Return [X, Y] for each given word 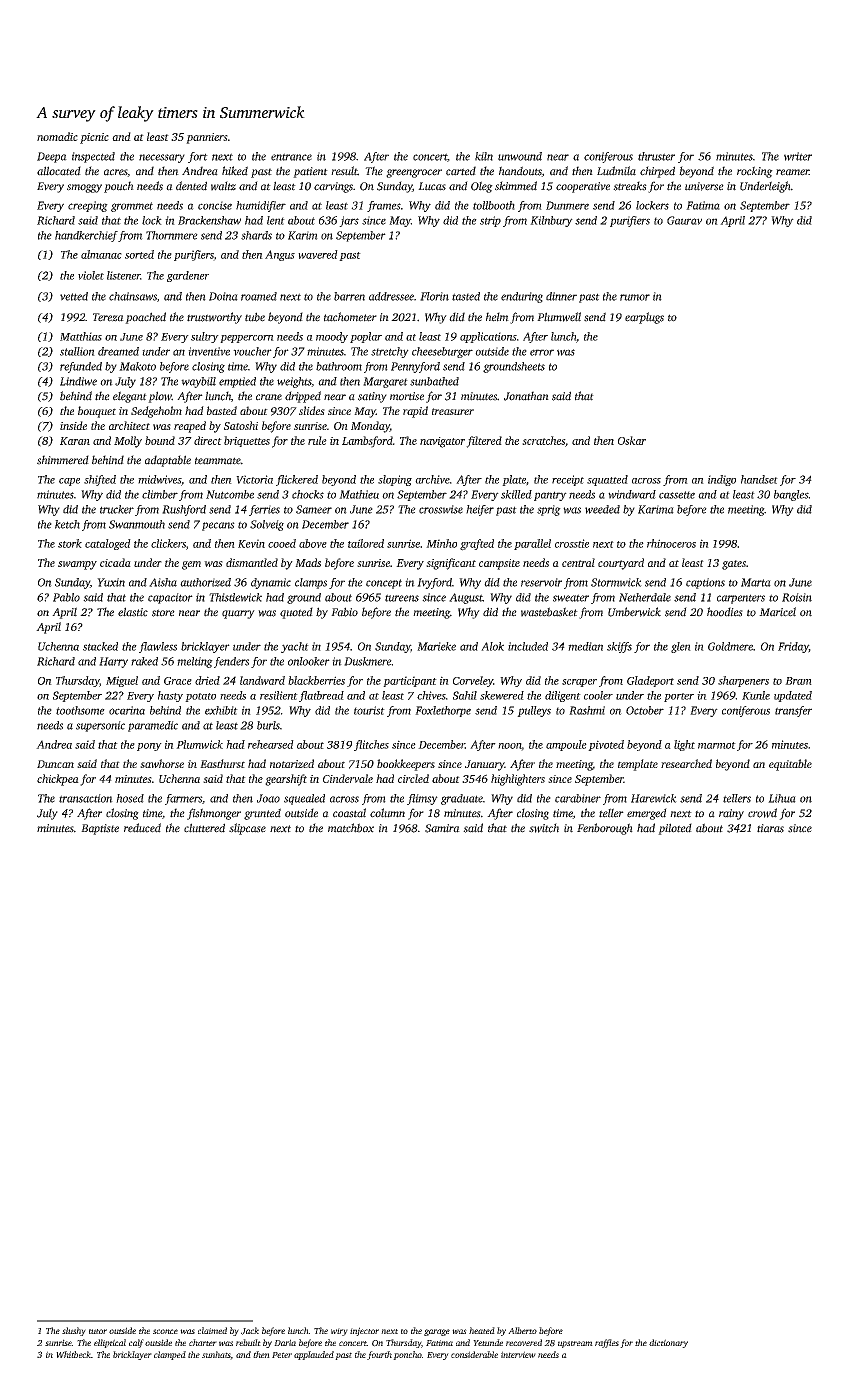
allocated [59, 171]
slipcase [247, 829]
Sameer [314, 509]
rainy [731, 814]
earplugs [644, 318]
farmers [183, 799]
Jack [250, 1331]
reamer [792, 172]
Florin [434, 296]
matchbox [351, 828]
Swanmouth [137, 524]
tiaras [770, 828]
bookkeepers [406, 765]
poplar [366, 337]
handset [759, 479]
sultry [205, 337]
